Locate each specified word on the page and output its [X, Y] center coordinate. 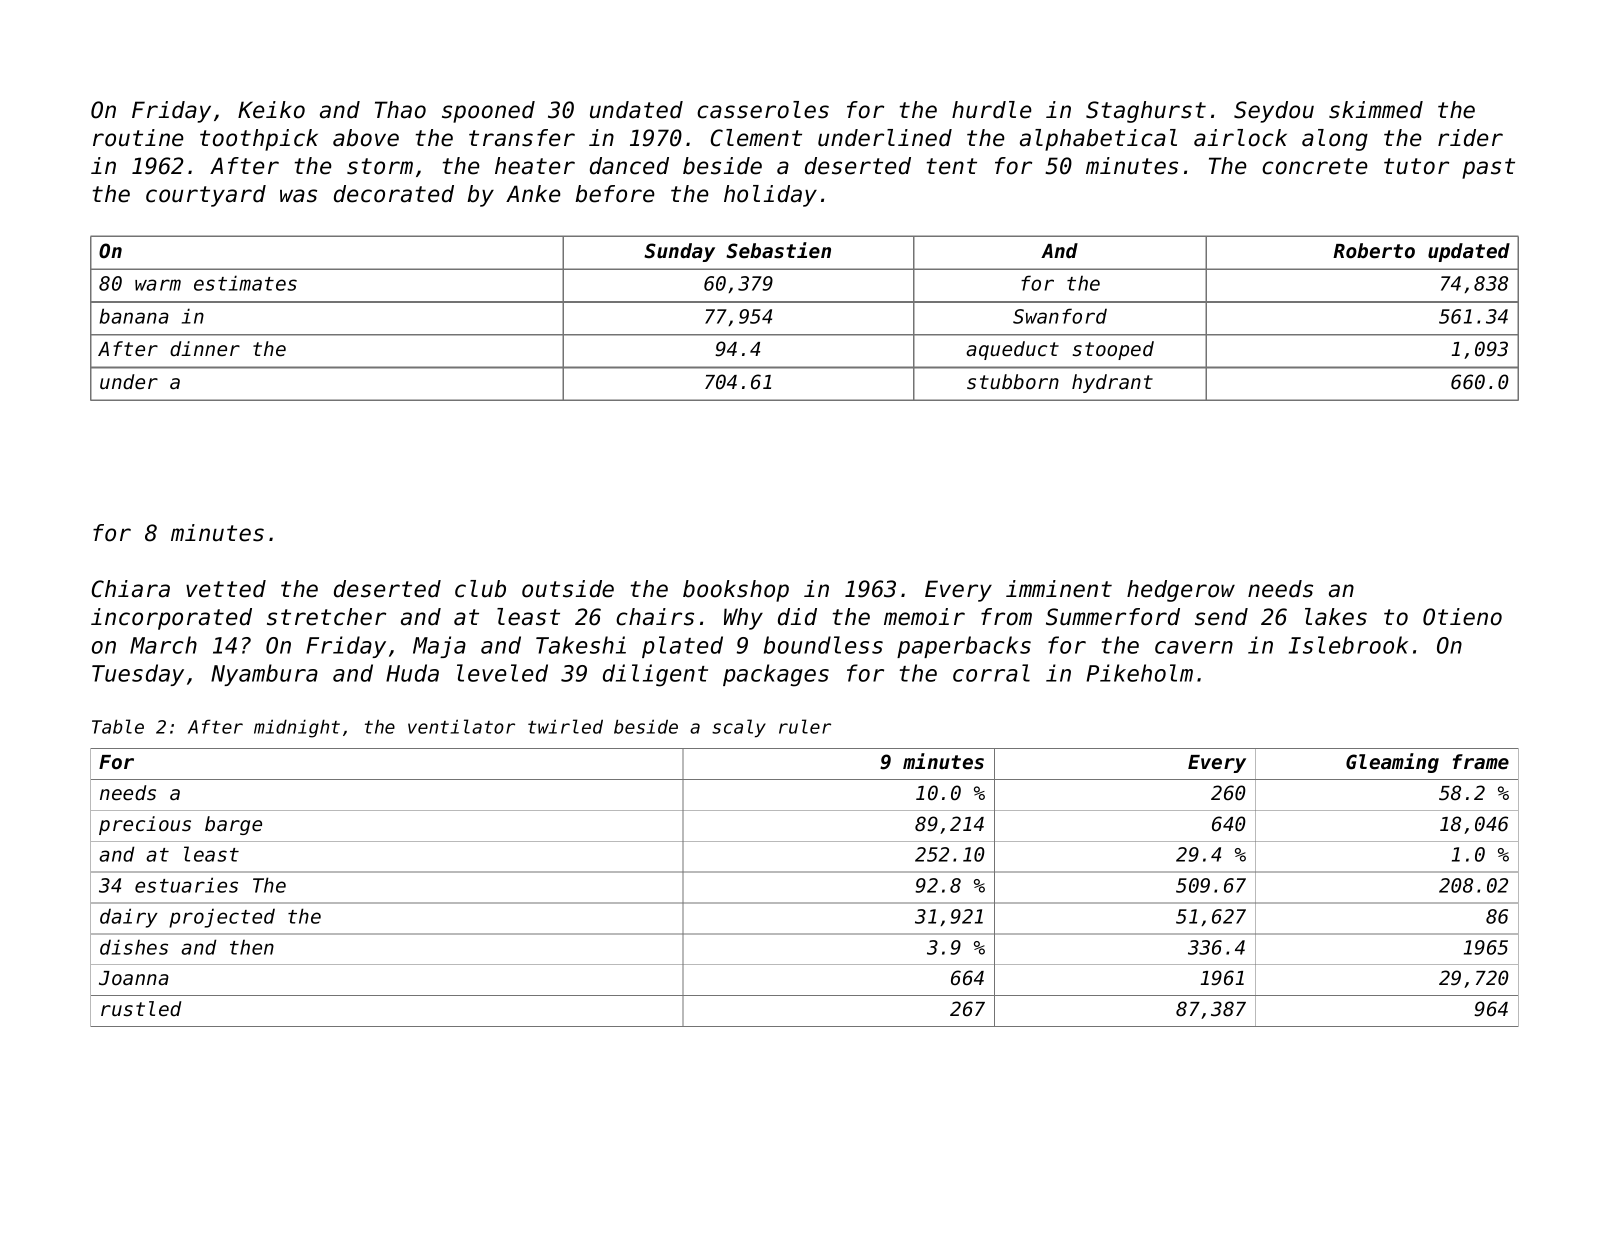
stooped [1113, 350]
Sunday [679, 252]
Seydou [1274, 112]
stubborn [1013, 382]
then [252, 947]
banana [134, 316]
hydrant [1112, 383]
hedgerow [1181, 591]
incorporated [171, 619]
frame [1481, 762]
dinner [205, 349]
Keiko [271, 110]
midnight [297, 728]
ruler [805, 726]
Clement [756, 138]
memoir [924, 617]
